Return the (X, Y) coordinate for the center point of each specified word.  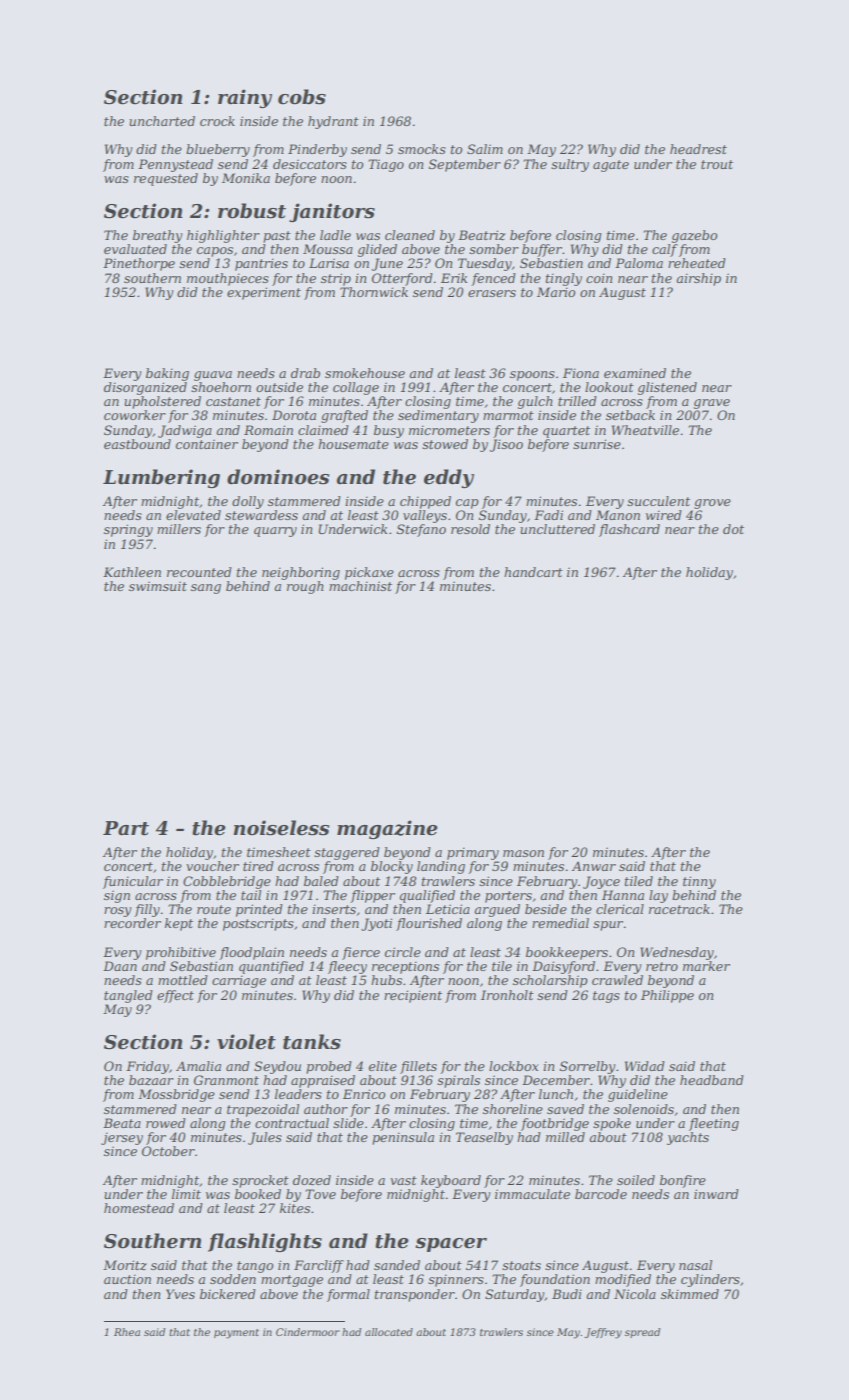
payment (236, 1334)
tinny (699, 882)
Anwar (594, 866)
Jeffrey (603, 1333)
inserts (334, 909)
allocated (389, 1332)
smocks (422, 149)
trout (717, 164)
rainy (245, 98)
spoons (532, 376)
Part (126, 828)
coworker (135, 415)
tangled (128, 996)
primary (473, 853)
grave (712, 404)
